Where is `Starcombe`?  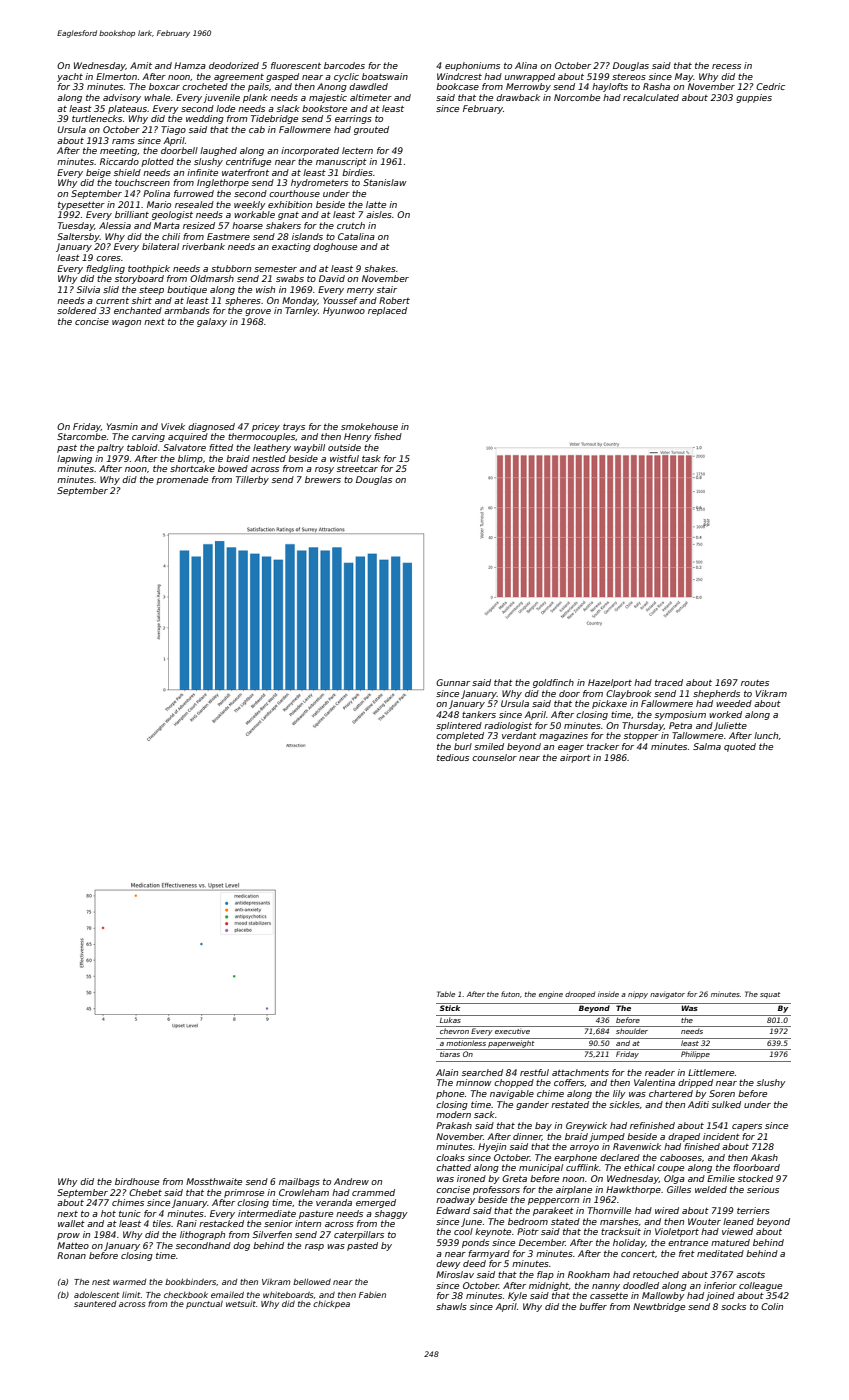
Starcombe is located at coordinates (81, 436).
